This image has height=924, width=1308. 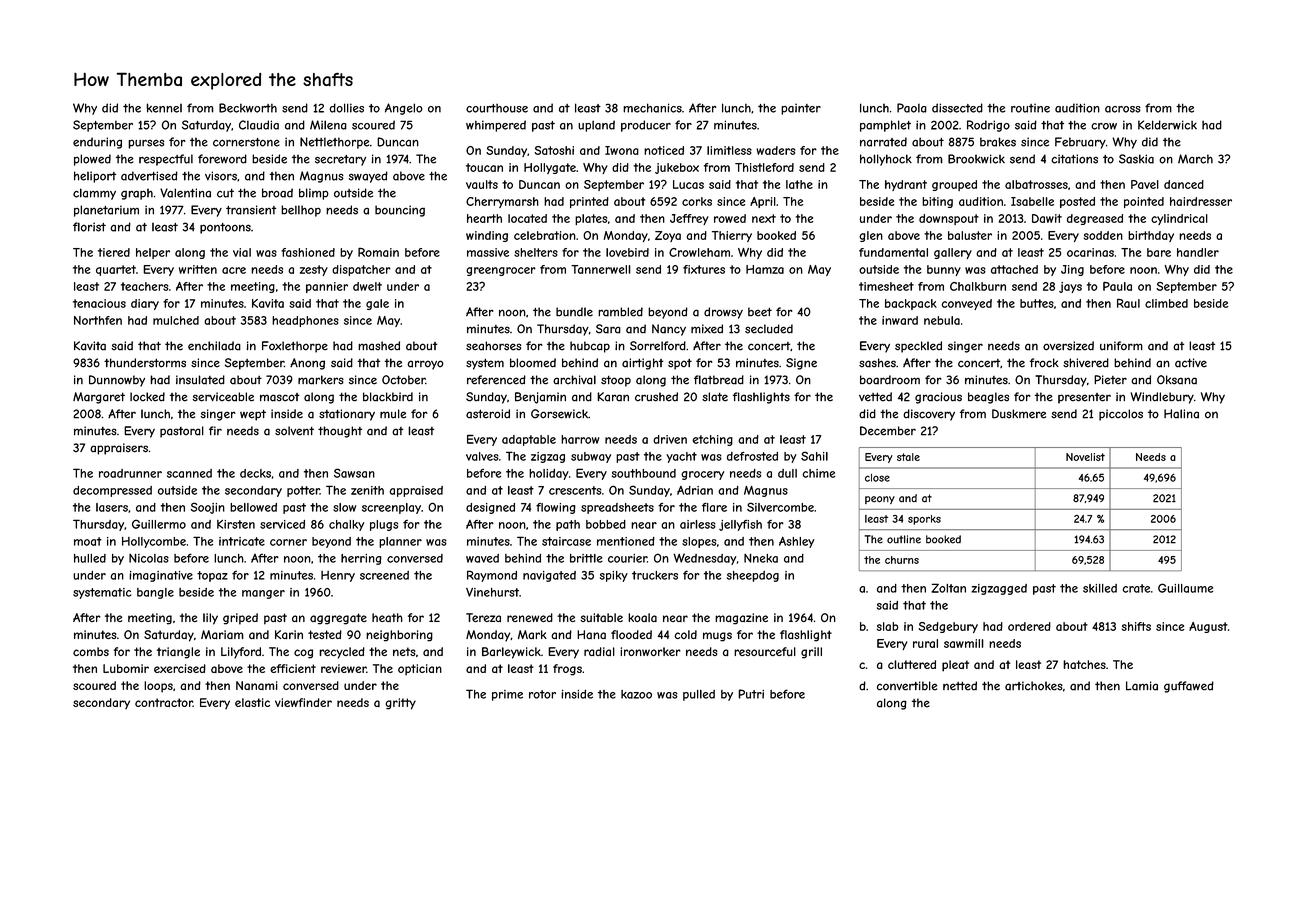 What do you see at coordinates (367, 490) in the image?
I see `zenith` at bounding box center [367, 490].
